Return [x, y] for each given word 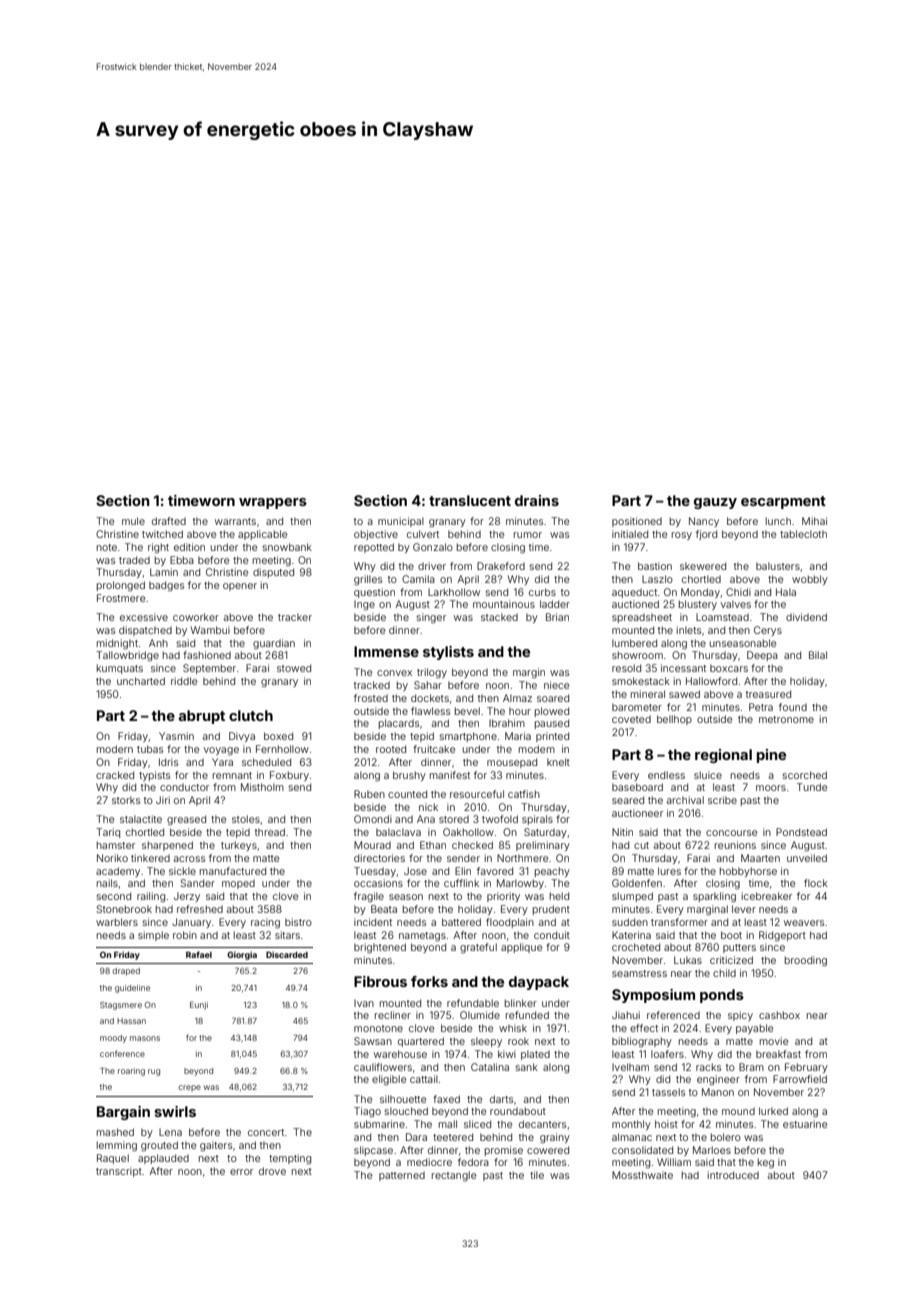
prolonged [121, 586]
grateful [478, 948]
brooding [806, 961]
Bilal [818, 655]
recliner [393, 1015]
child [724, 973]
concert [266, 1132]
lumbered [634, 643]
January [191, 923]
